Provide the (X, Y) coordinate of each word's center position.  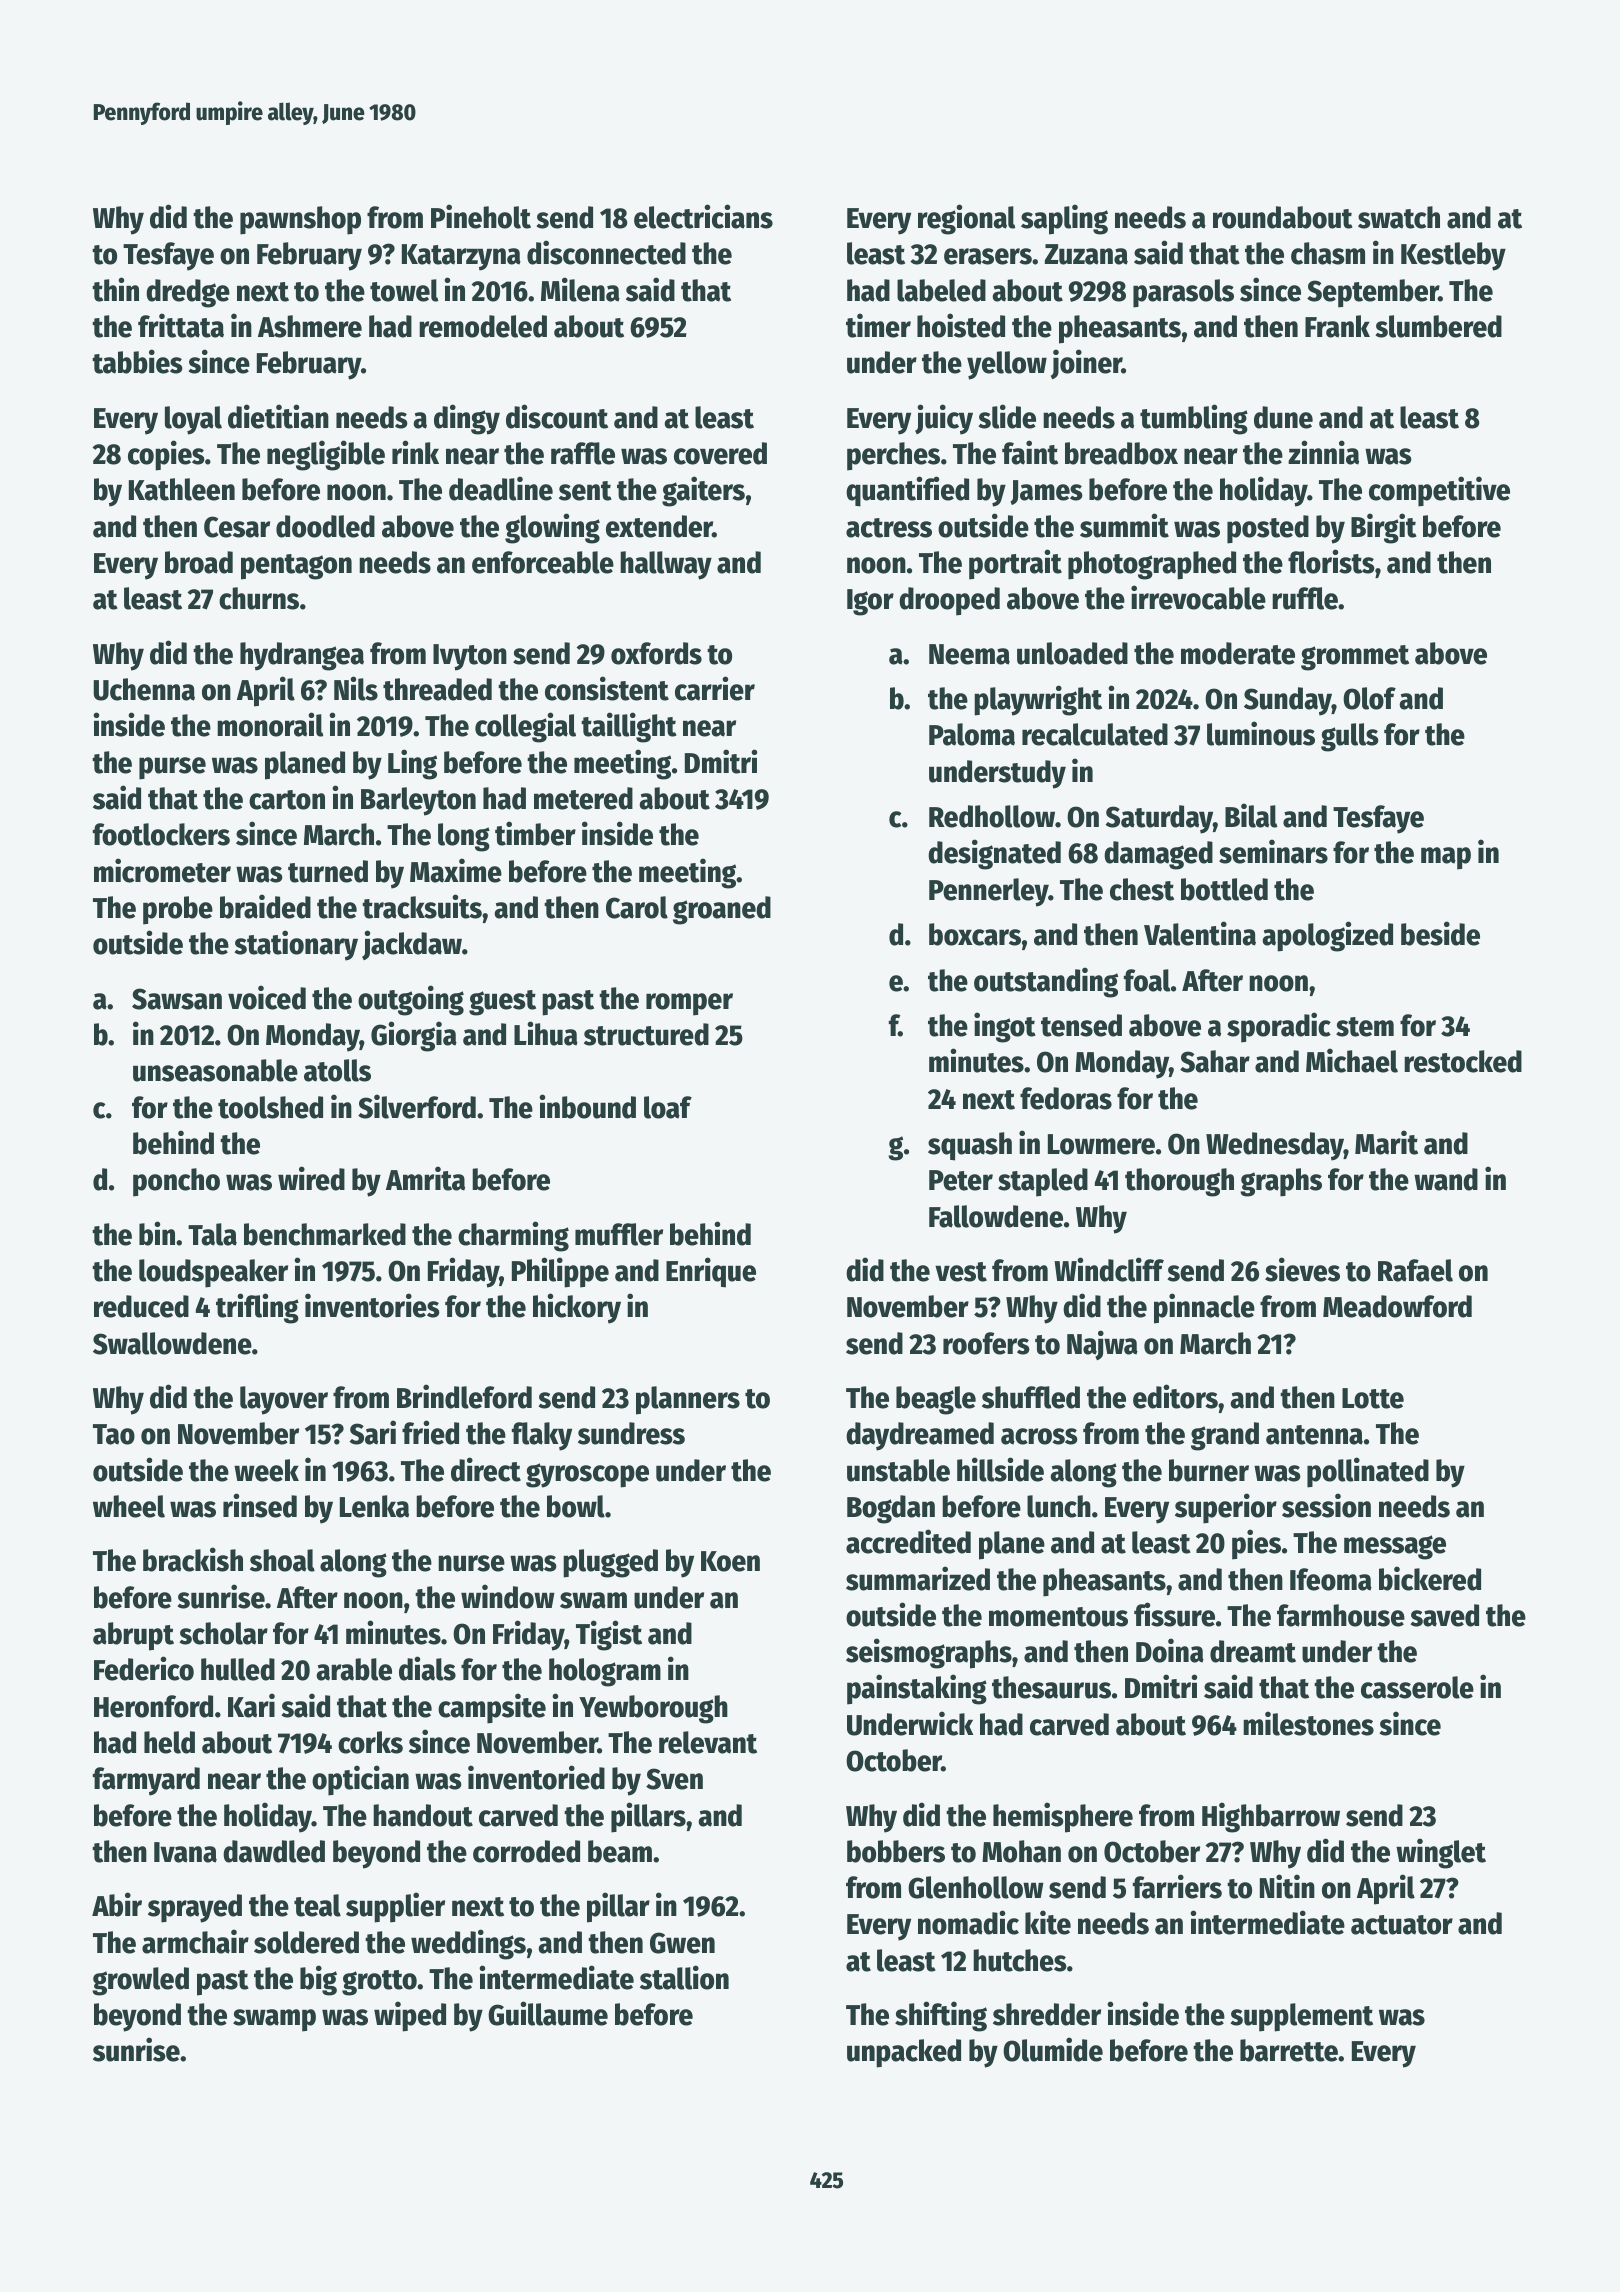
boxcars (975, 934)
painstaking (917, 1689)
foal (1147, 980)
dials (427, 1668)
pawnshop (300, 220)
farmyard (146, 1781)
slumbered (1438, 326)
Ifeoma (1331, 1579)
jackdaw (412, 945)
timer (878, 325)
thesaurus (1051, 1687)
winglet (1441, 1853)
